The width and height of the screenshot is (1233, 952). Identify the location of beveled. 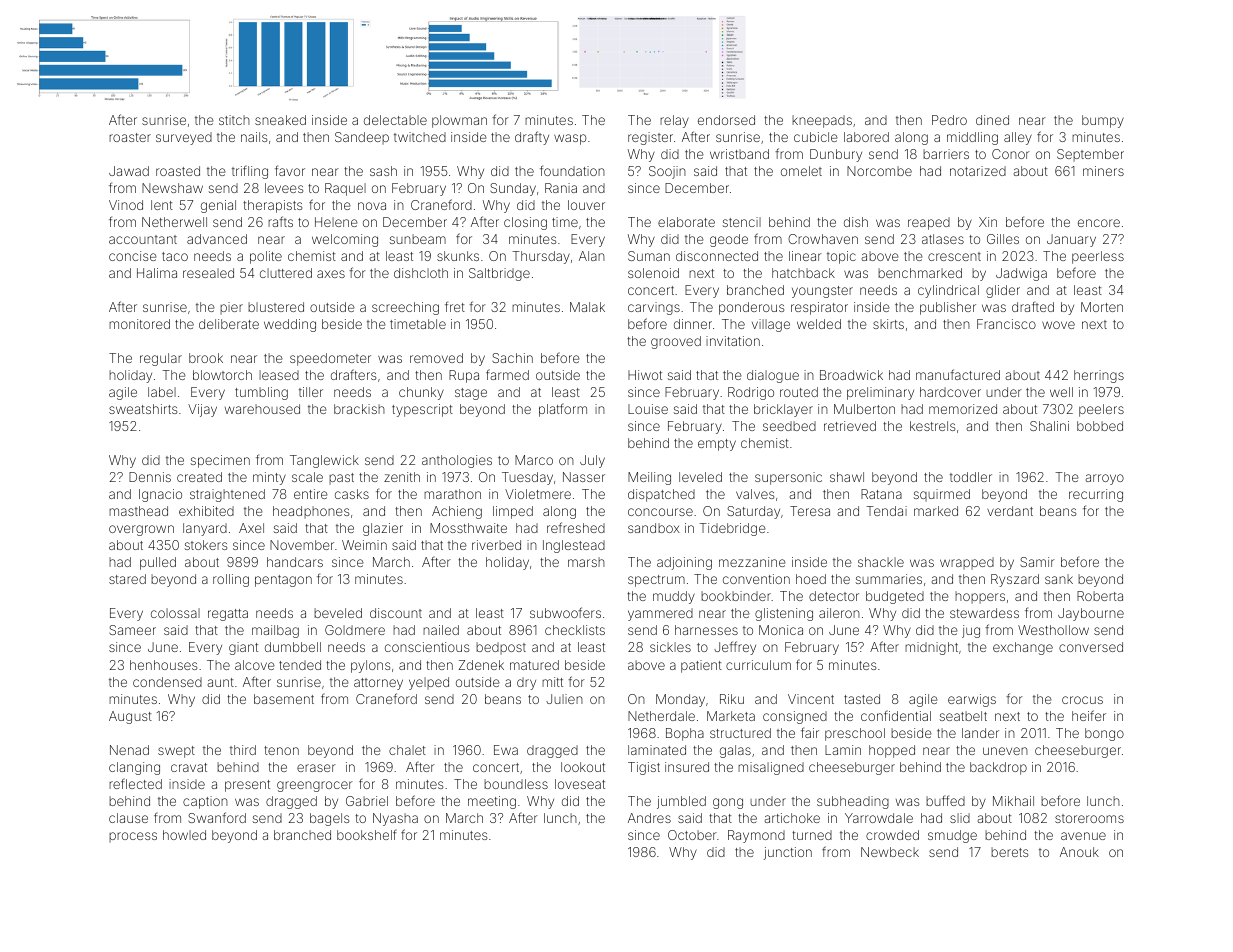
(338, 613).
